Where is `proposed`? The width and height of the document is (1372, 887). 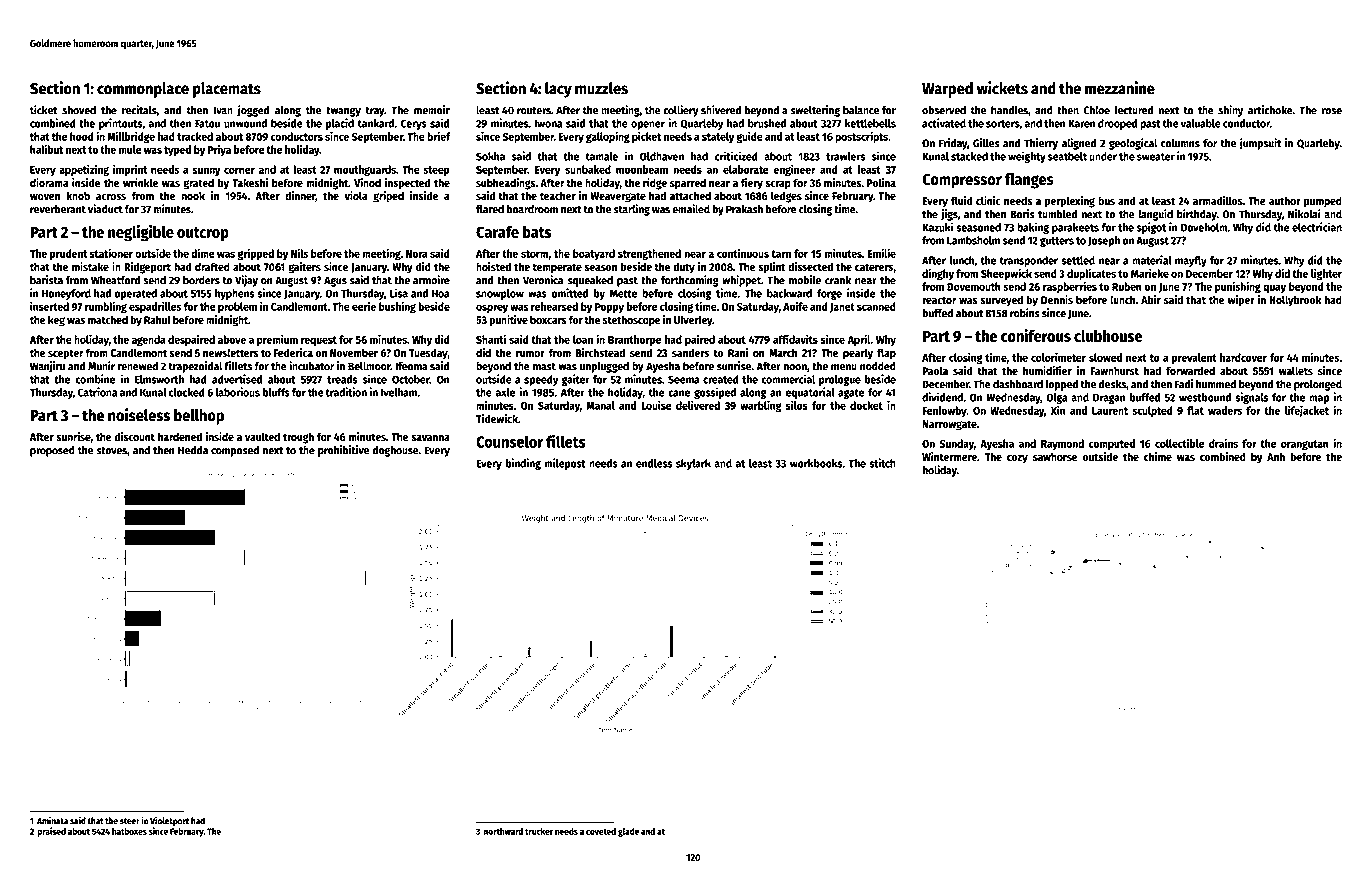 proposed is located at coordinates (52, 451).
